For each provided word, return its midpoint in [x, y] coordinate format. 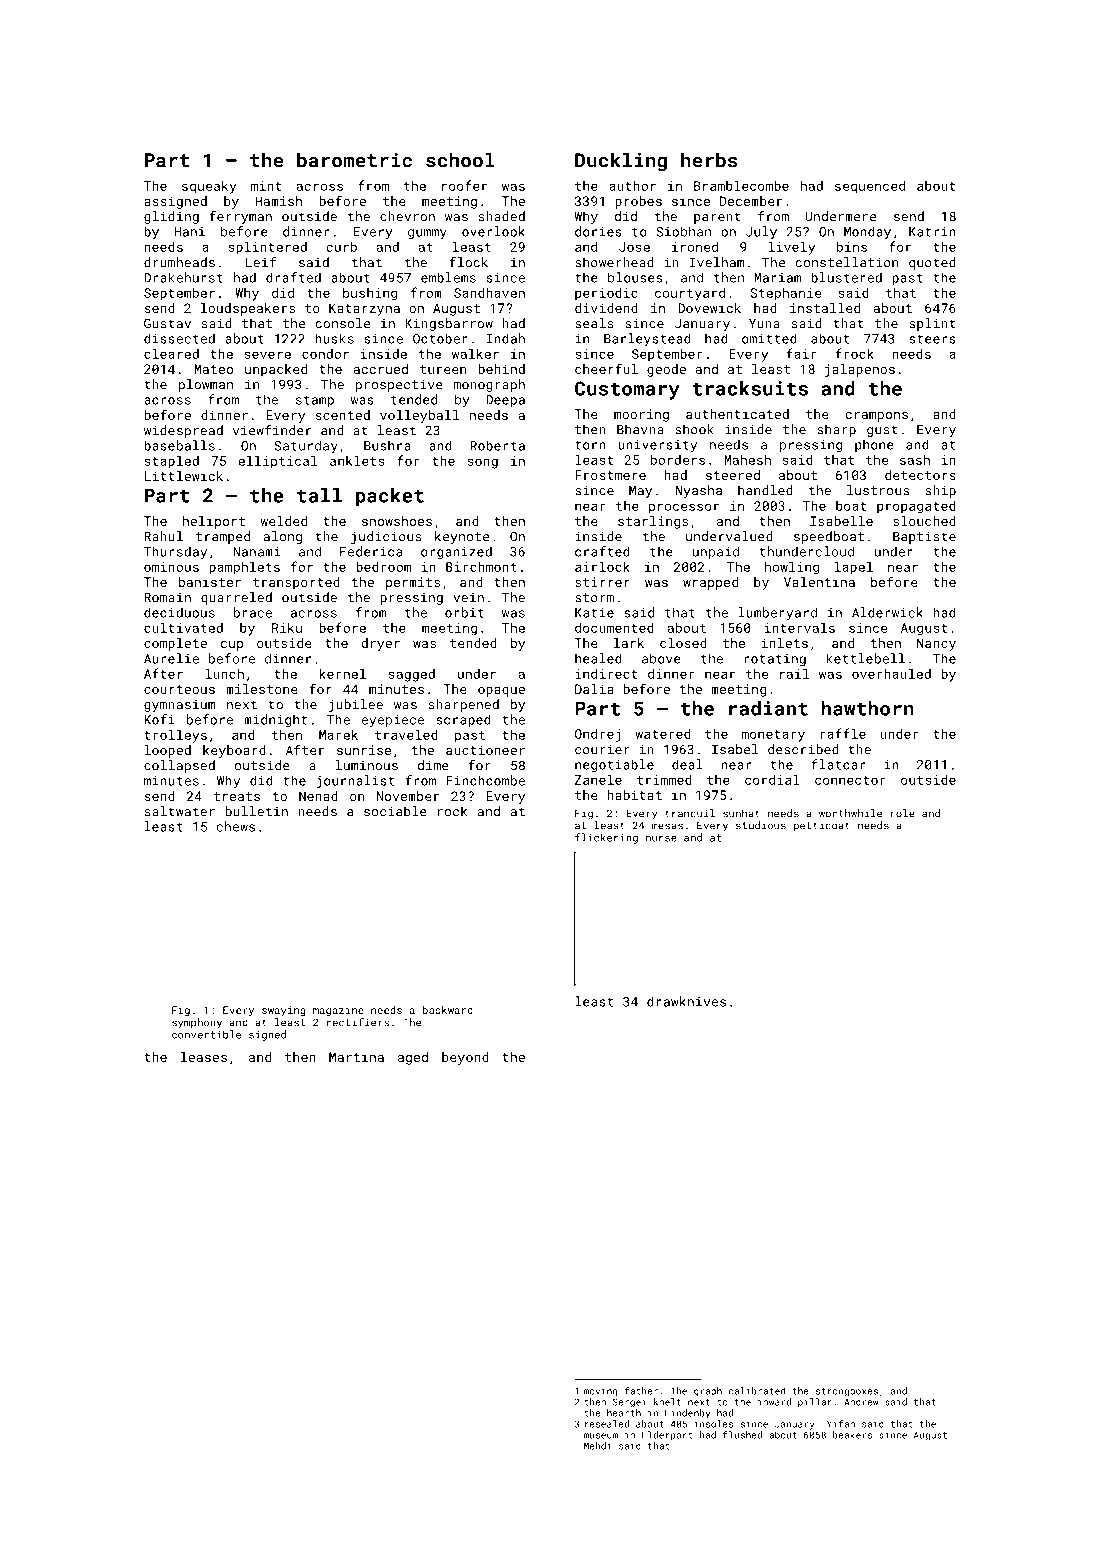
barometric [354, 160]
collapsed [179, 766]
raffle [843, 733]
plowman [206, 385]
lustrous [878, 490]
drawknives [686, 1001]
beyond [465, 1058]
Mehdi [598, 1446]
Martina [356, 1057]
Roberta [497, 445]
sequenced [870, 187]
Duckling [621, 162]
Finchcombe [485, 780]
